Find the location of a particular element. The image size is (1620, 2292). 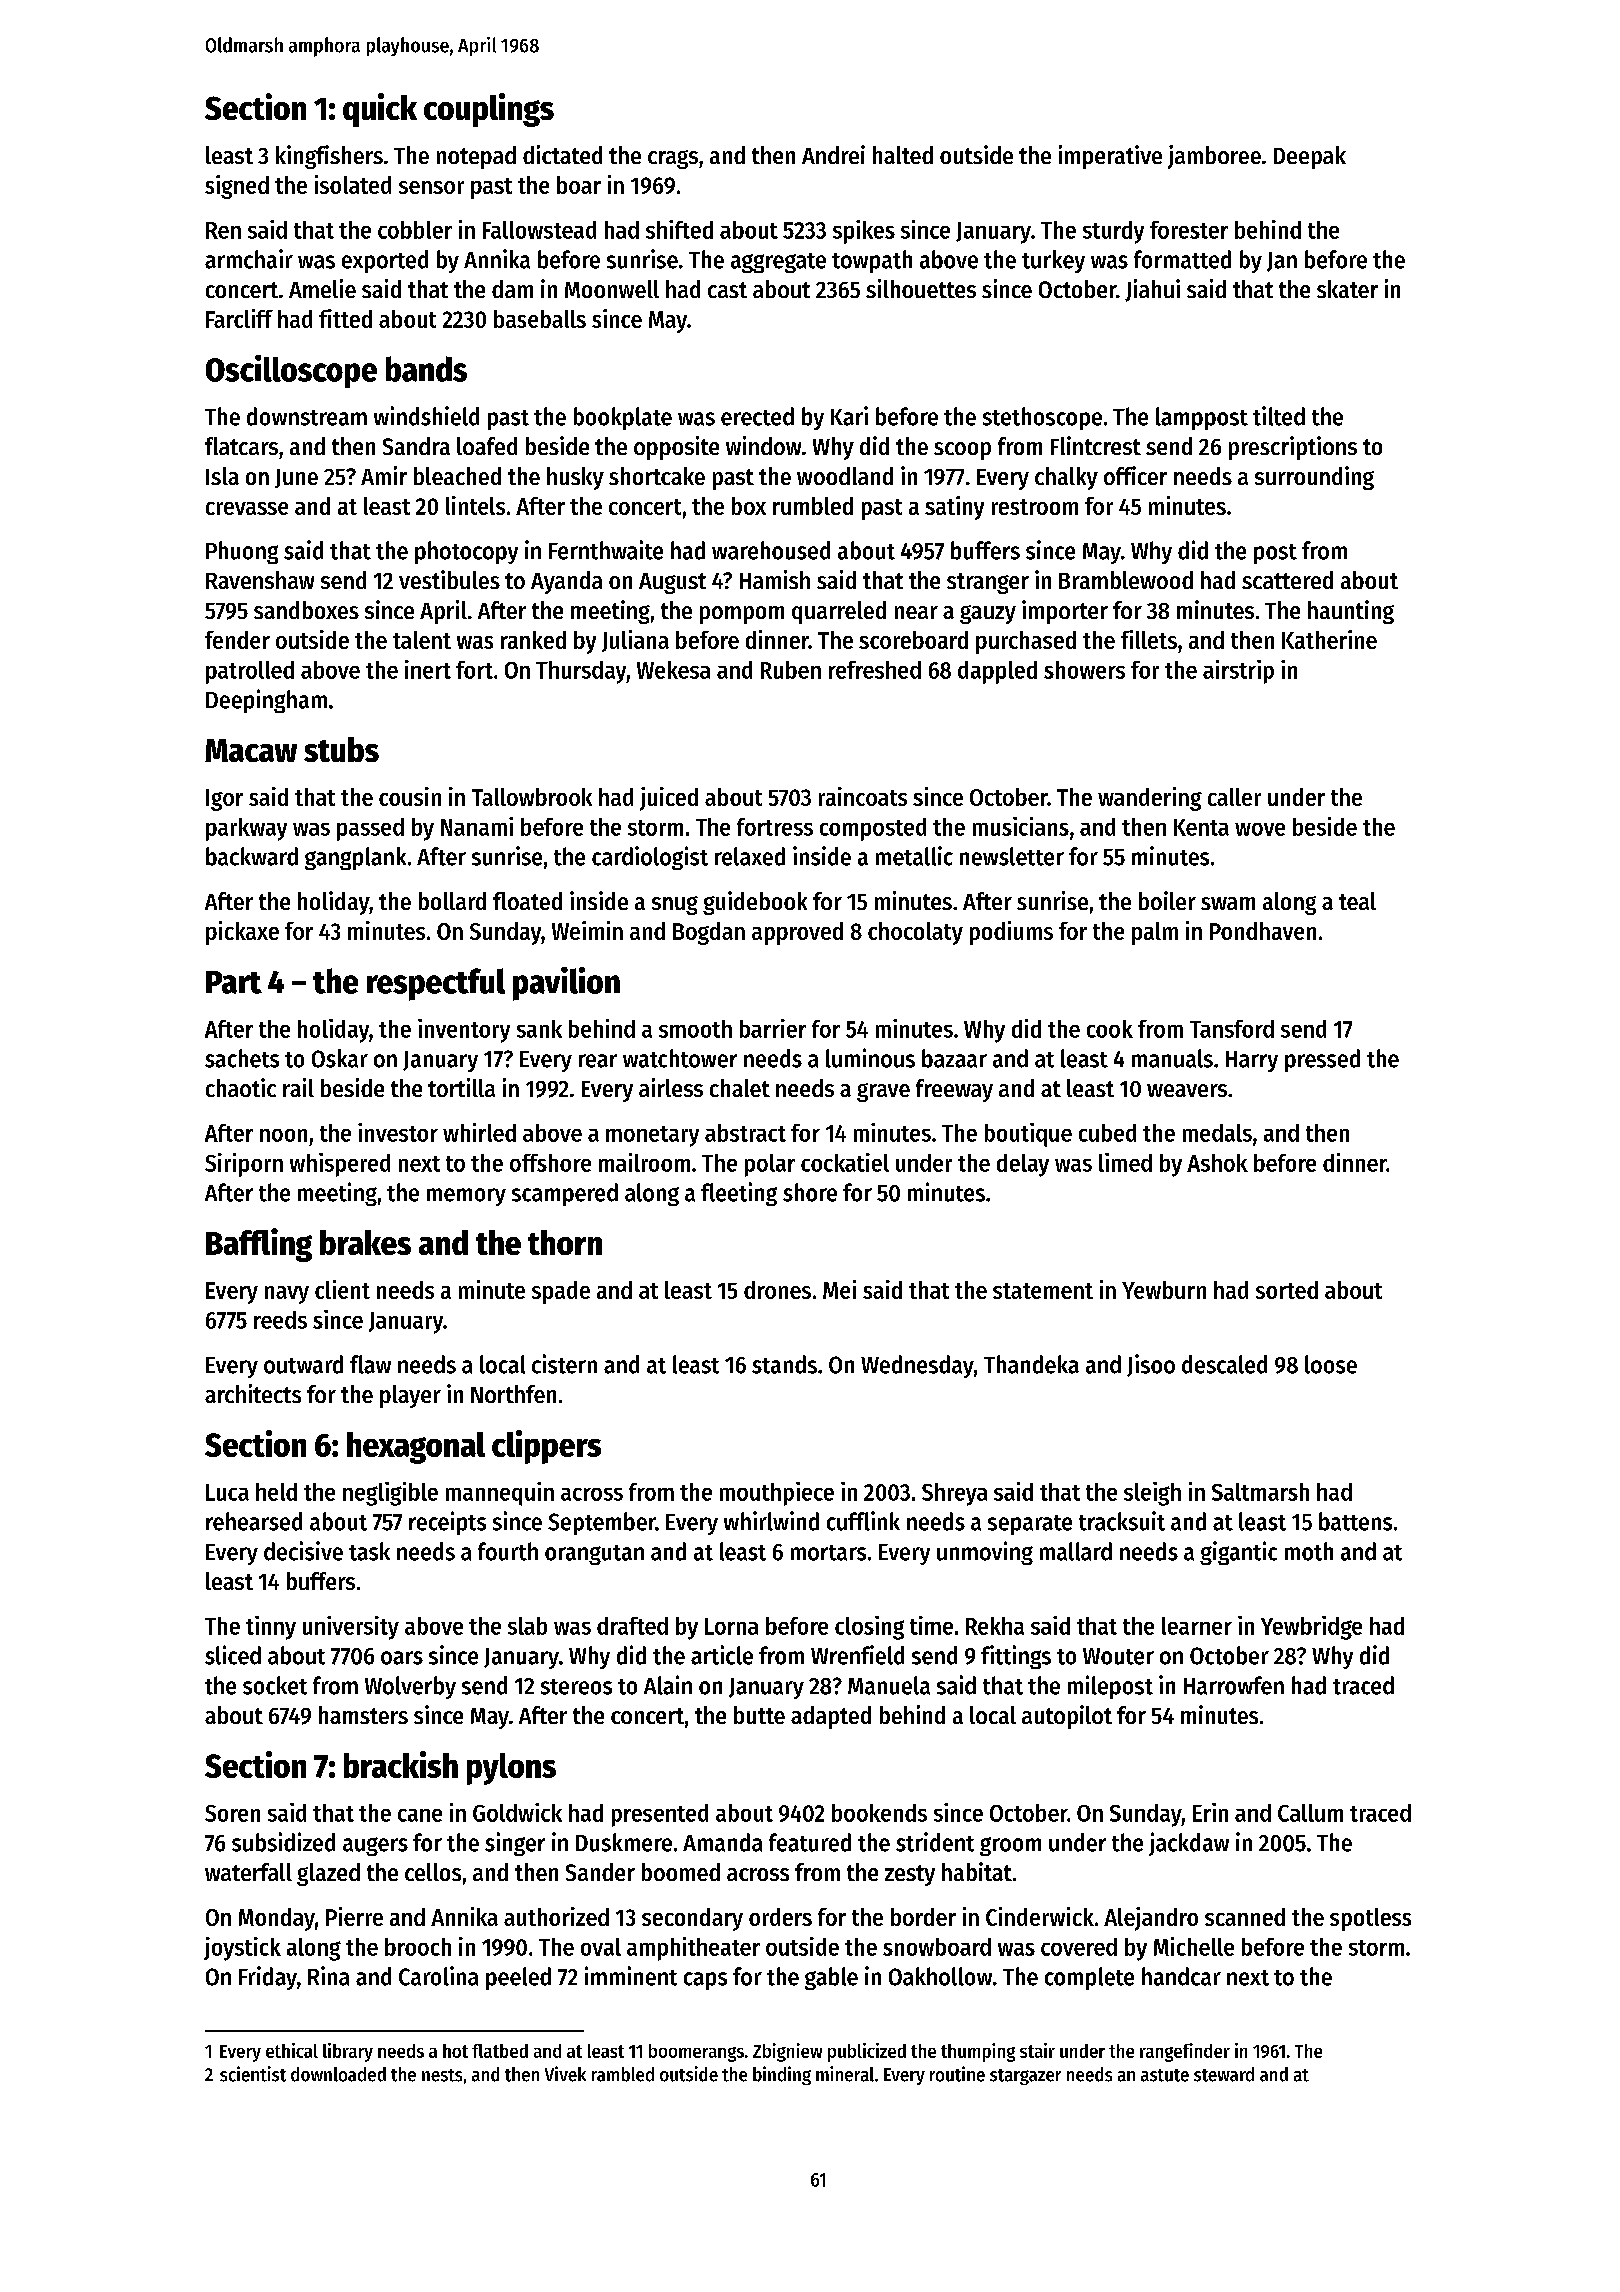

halted is located at coordinates (903, 155).
